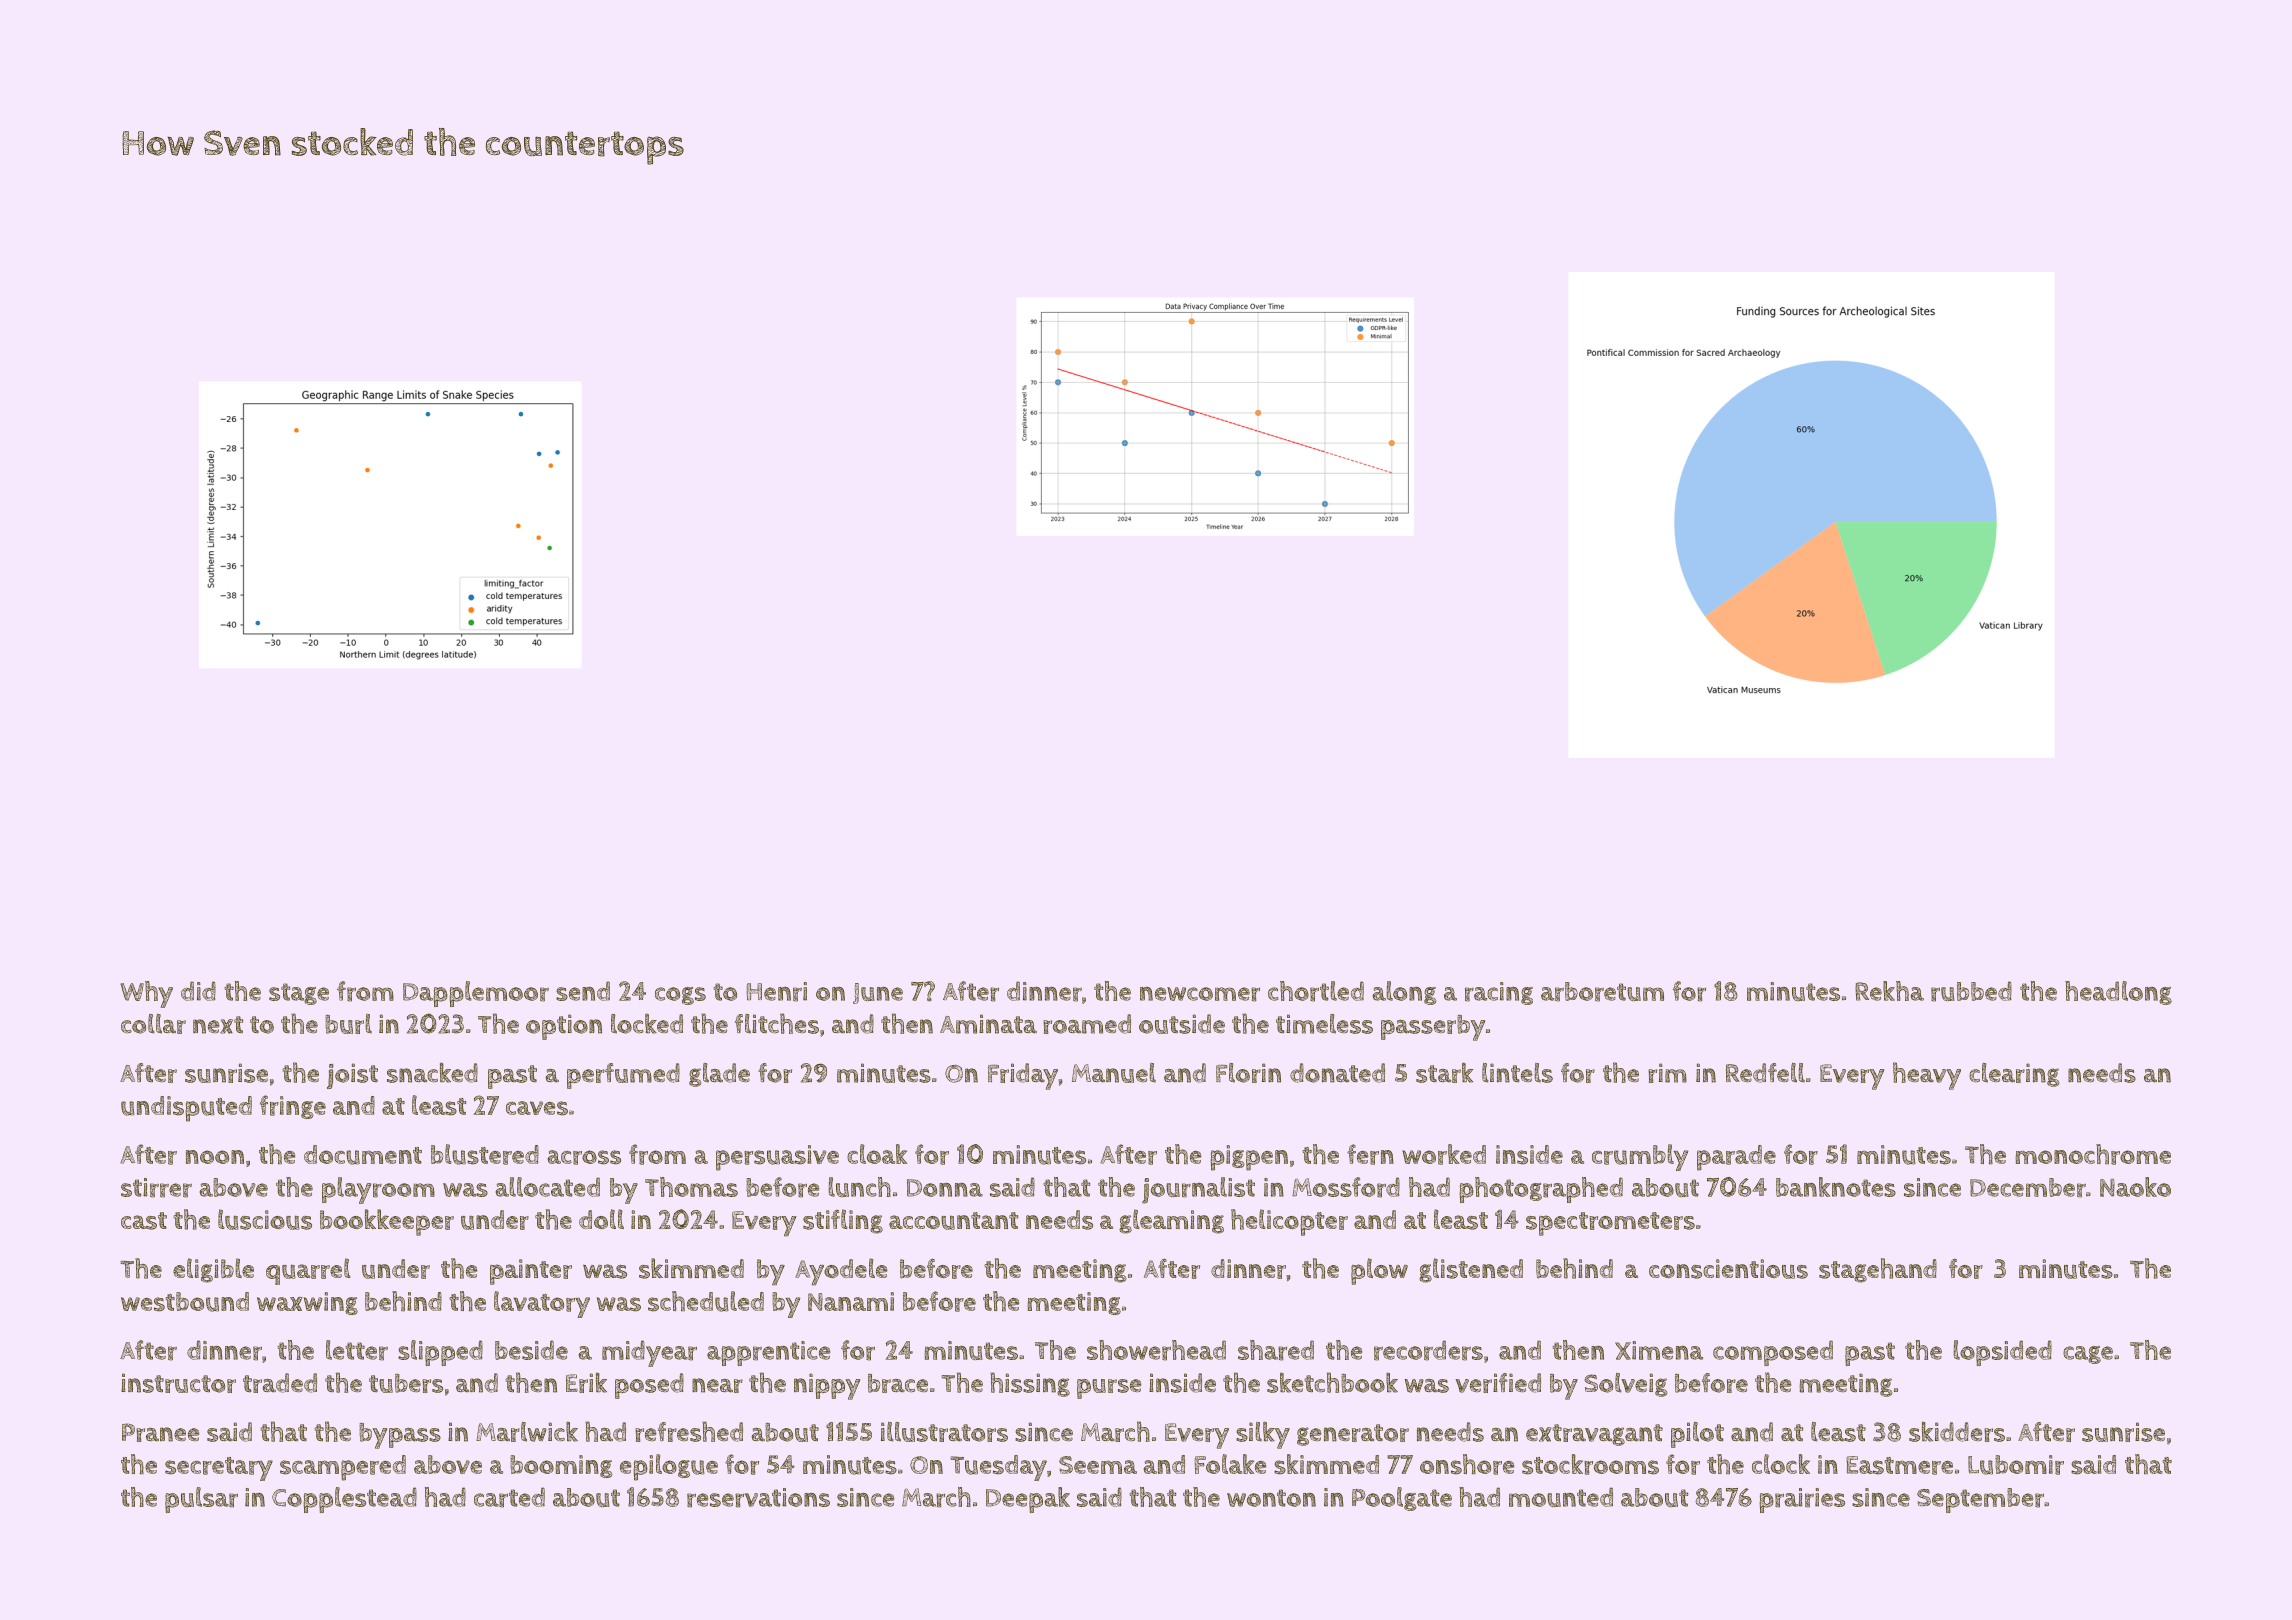 The image size is (2292, 1620). Describe the element at coordinates (1728, 1269) in the screenshot. I see `conscientious` at that location.
